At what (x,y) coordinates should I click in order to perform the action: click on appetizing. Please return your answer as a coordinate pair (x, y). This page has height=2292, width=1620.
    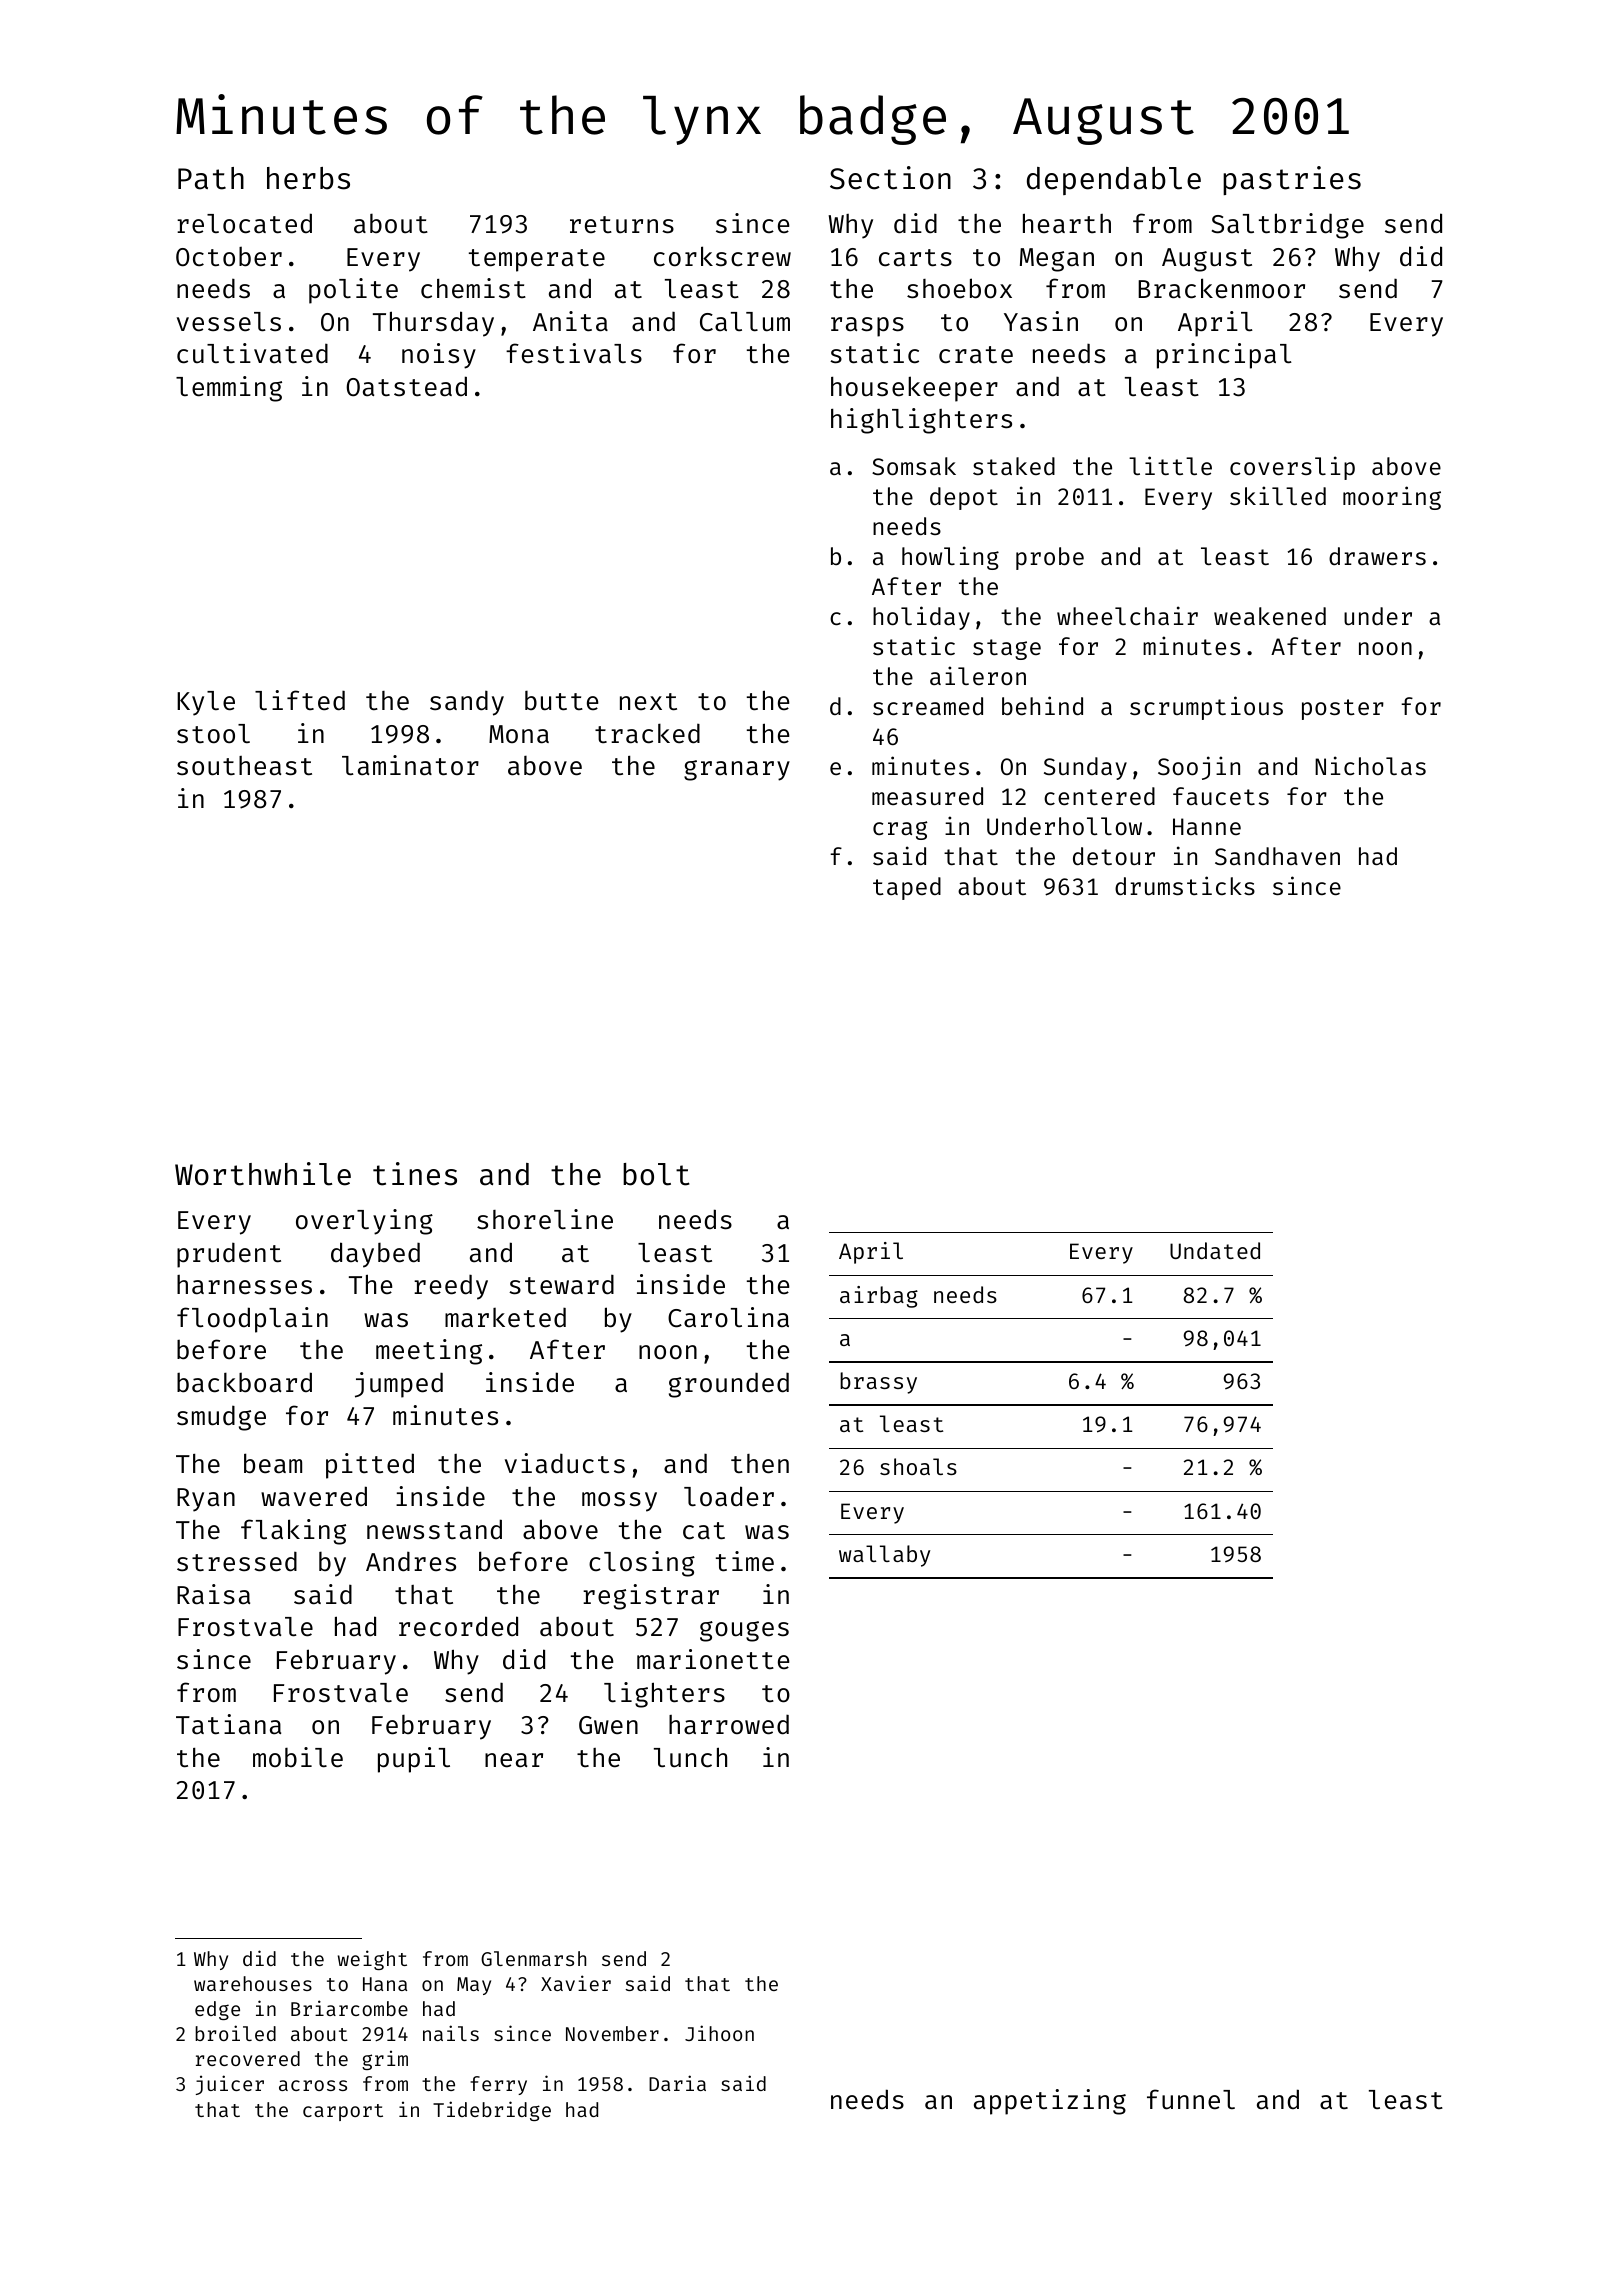
    Looking at the image, I should click on (1050, 2102).
